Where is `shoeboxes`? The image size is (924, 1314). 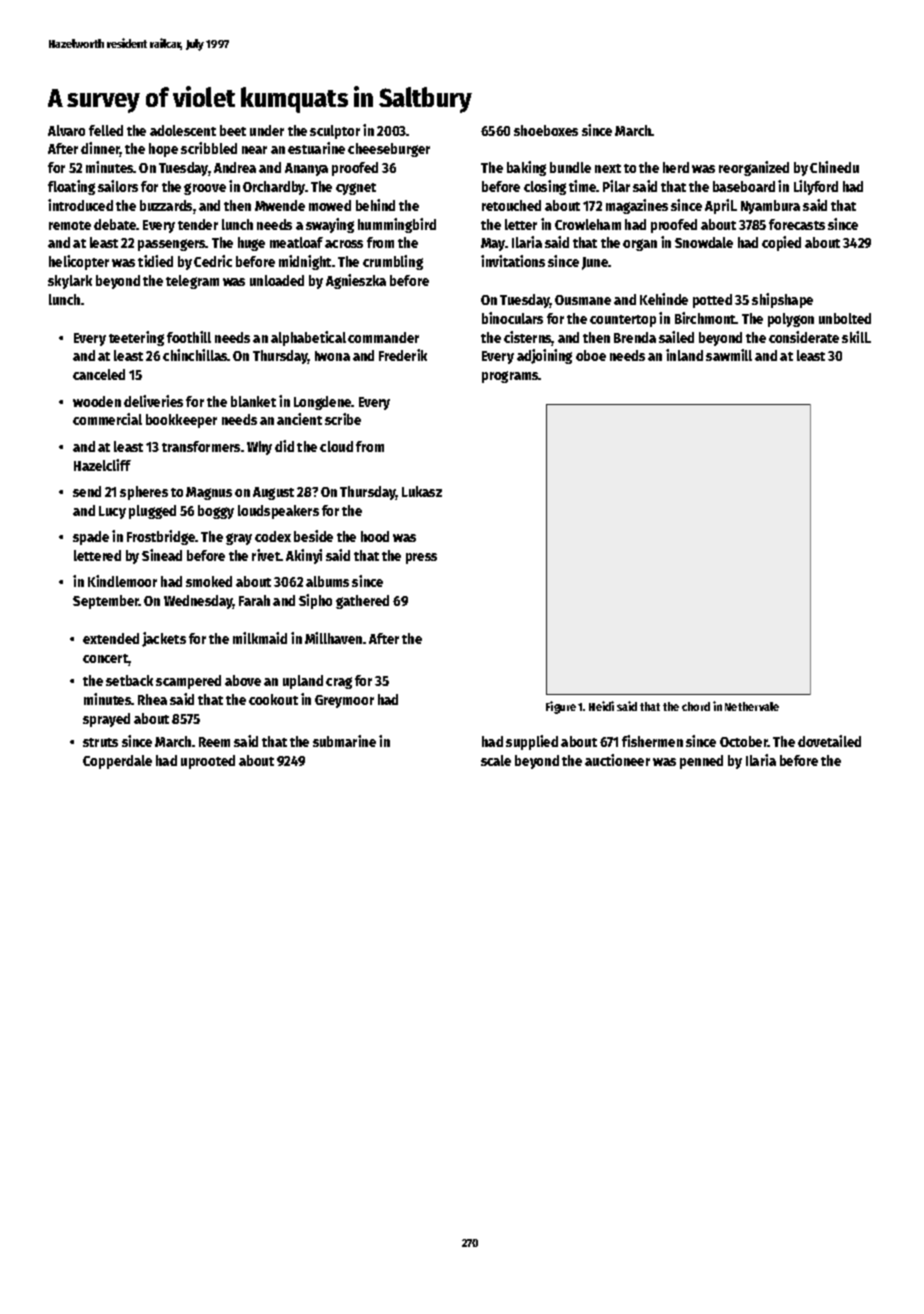
shoeboxes is located at coordinates (546, 130).
